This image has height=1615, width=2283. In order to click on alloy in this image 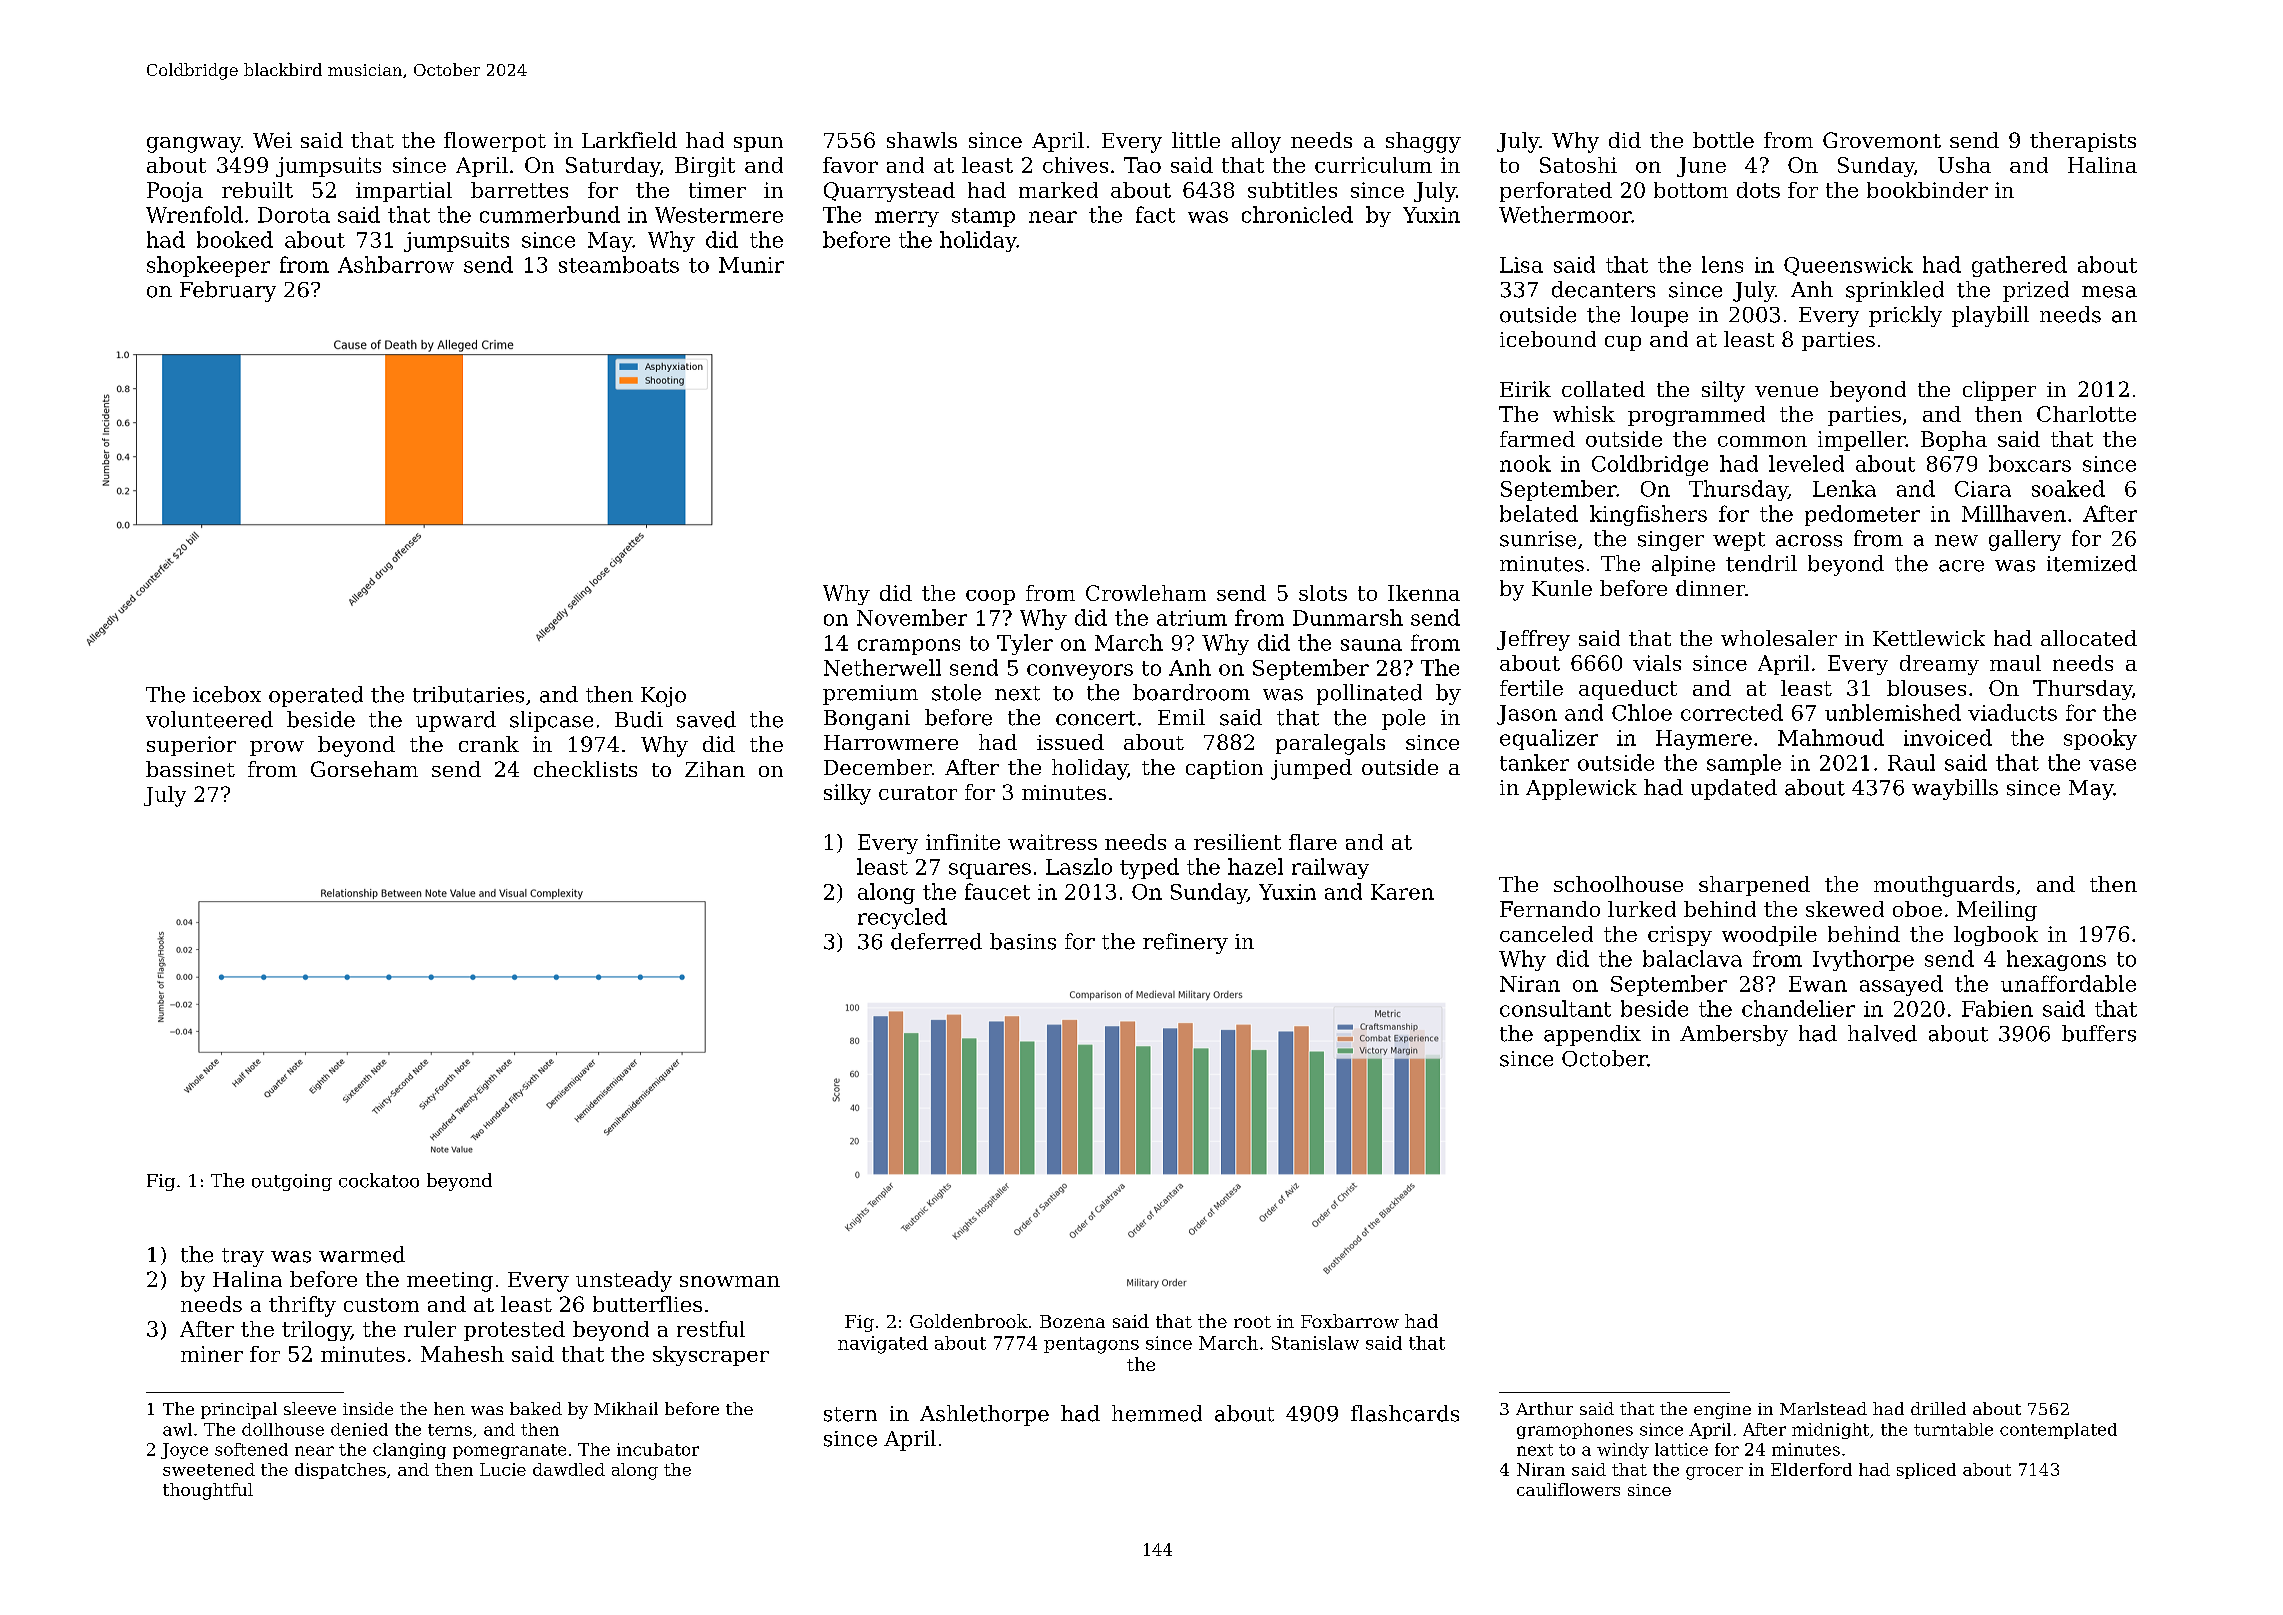, I will do `click(1256, 142)`.
